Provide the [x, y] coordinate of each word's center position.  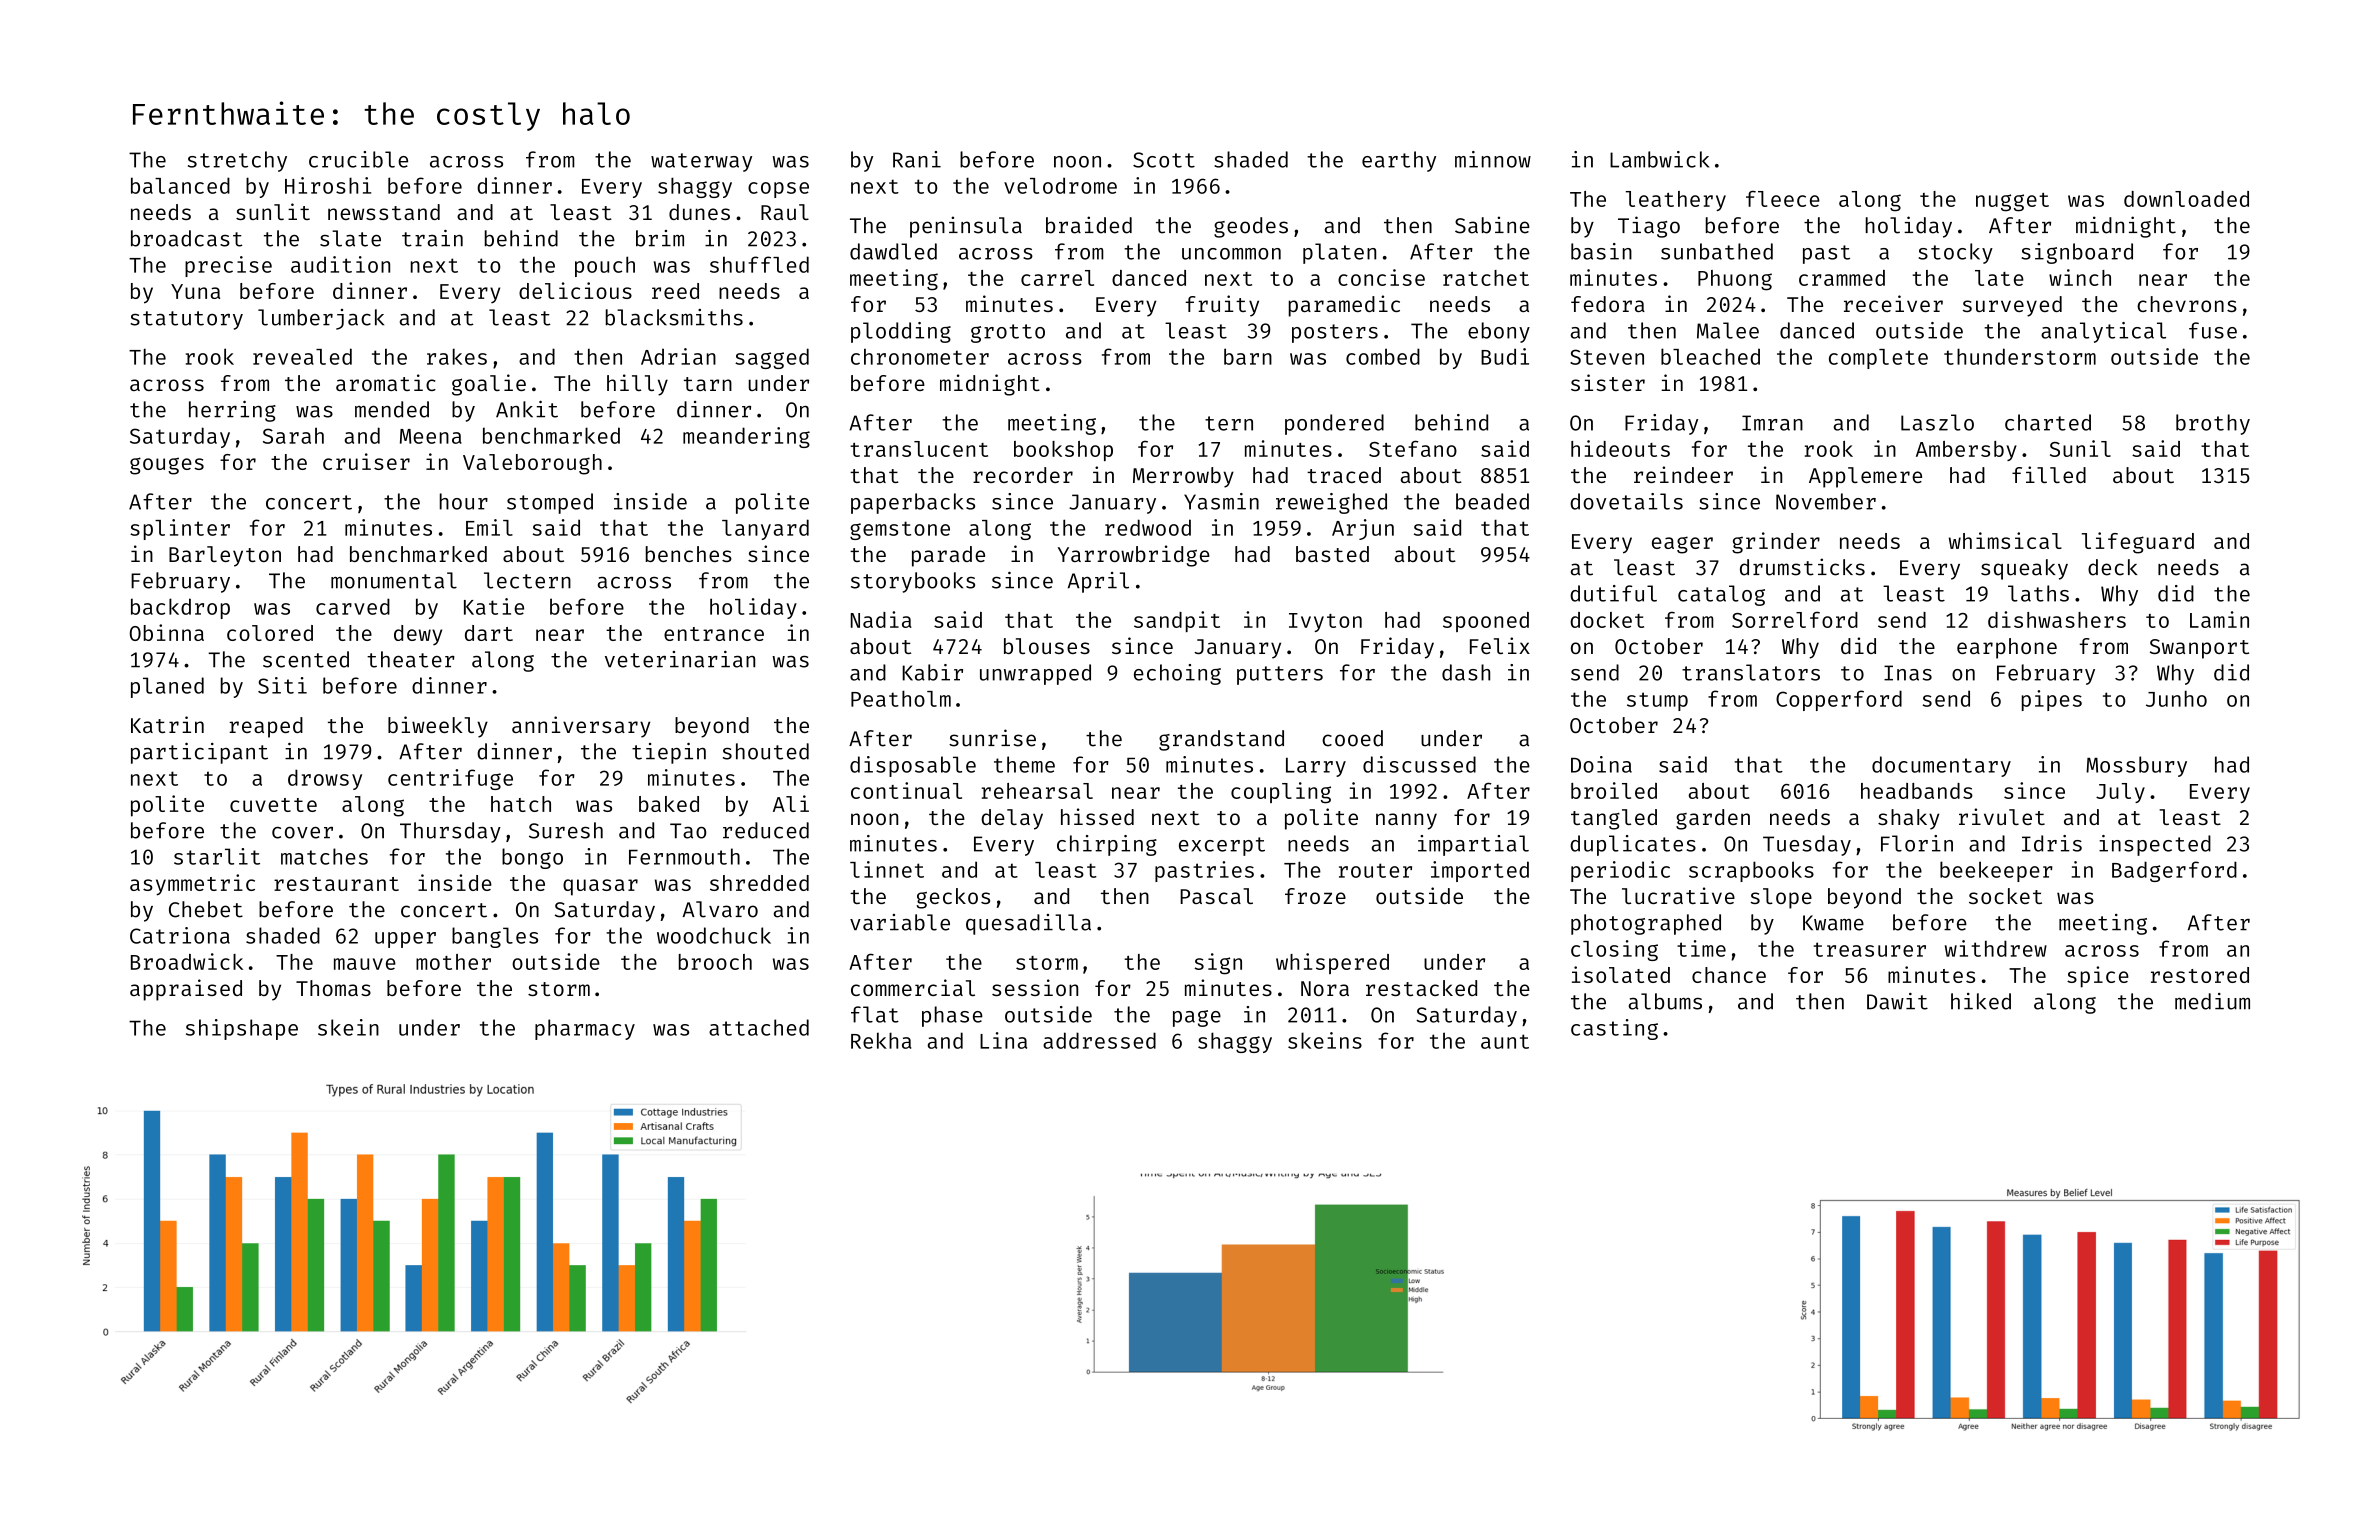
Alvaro [720, 909]
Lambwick [1659, 159]
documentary [1941, 766]
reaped [266, 727]
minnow [1493, 159]
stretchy [237, 161]
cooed [1352, 738]
